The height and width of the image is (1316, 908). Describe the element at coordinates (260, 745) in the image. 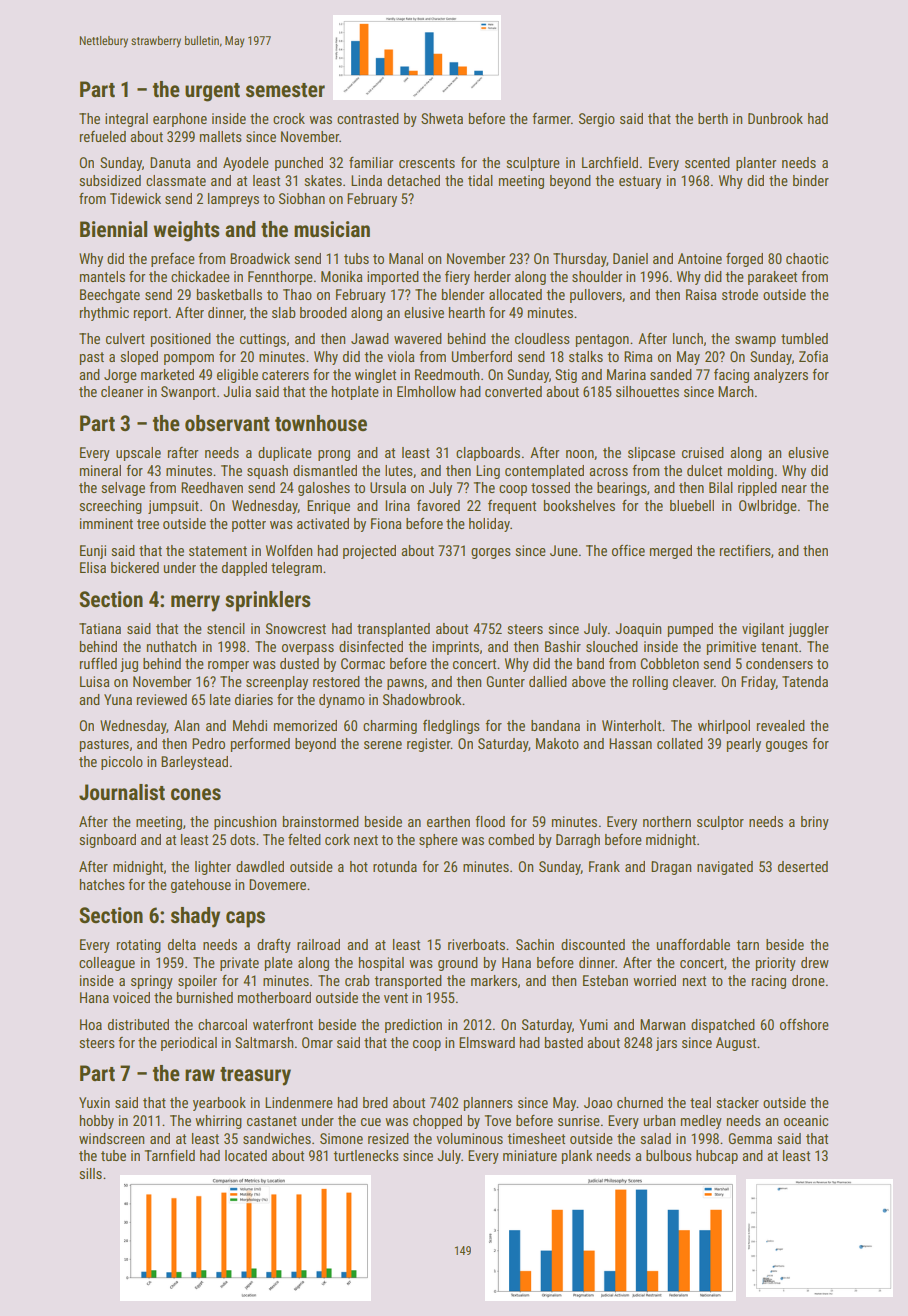

I see `performed` at that location.
